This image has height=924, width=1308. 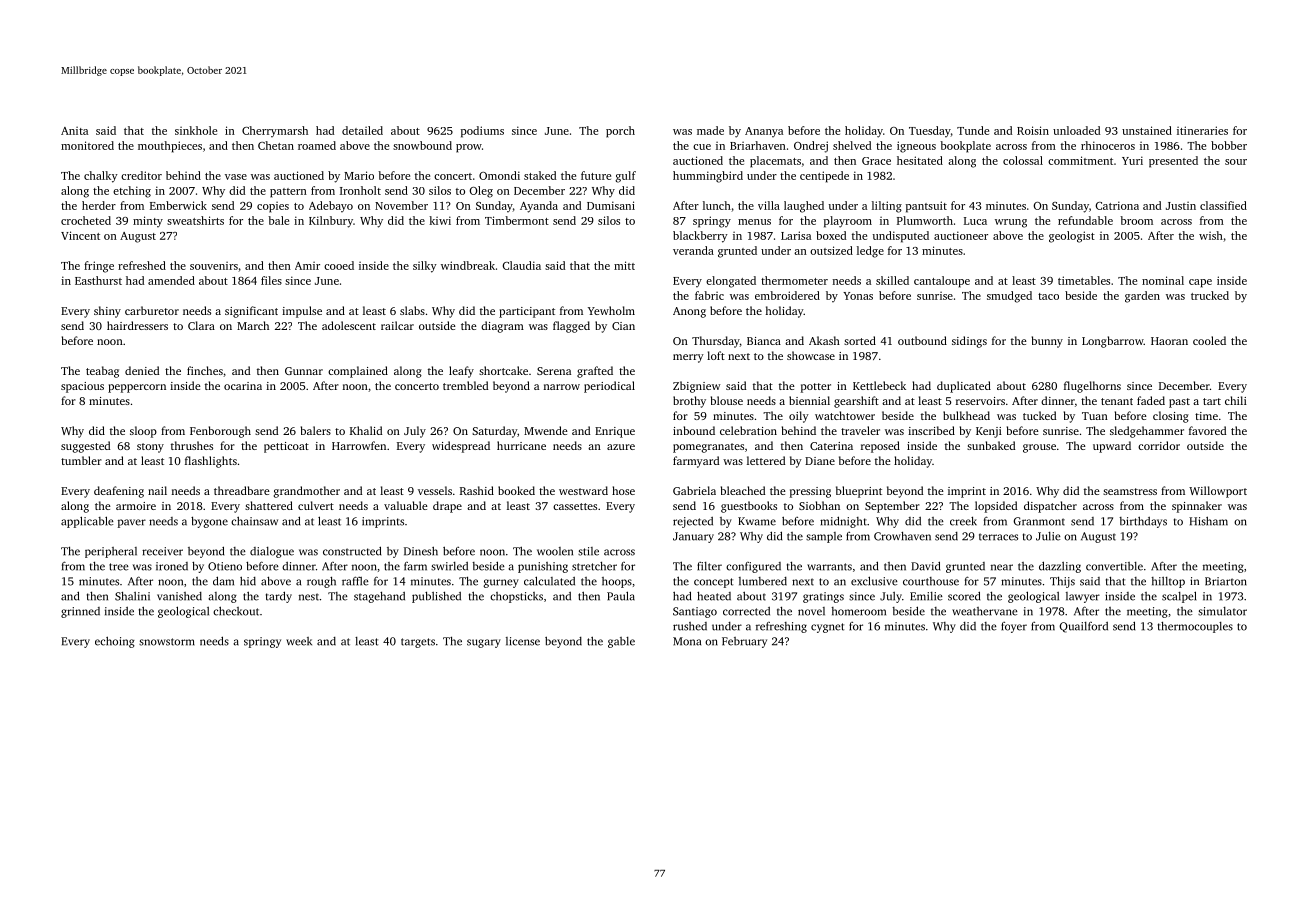 What do you see at coordinates (1112, 447) in the image?
I see `upward` at bounding box center [1112, 447].
